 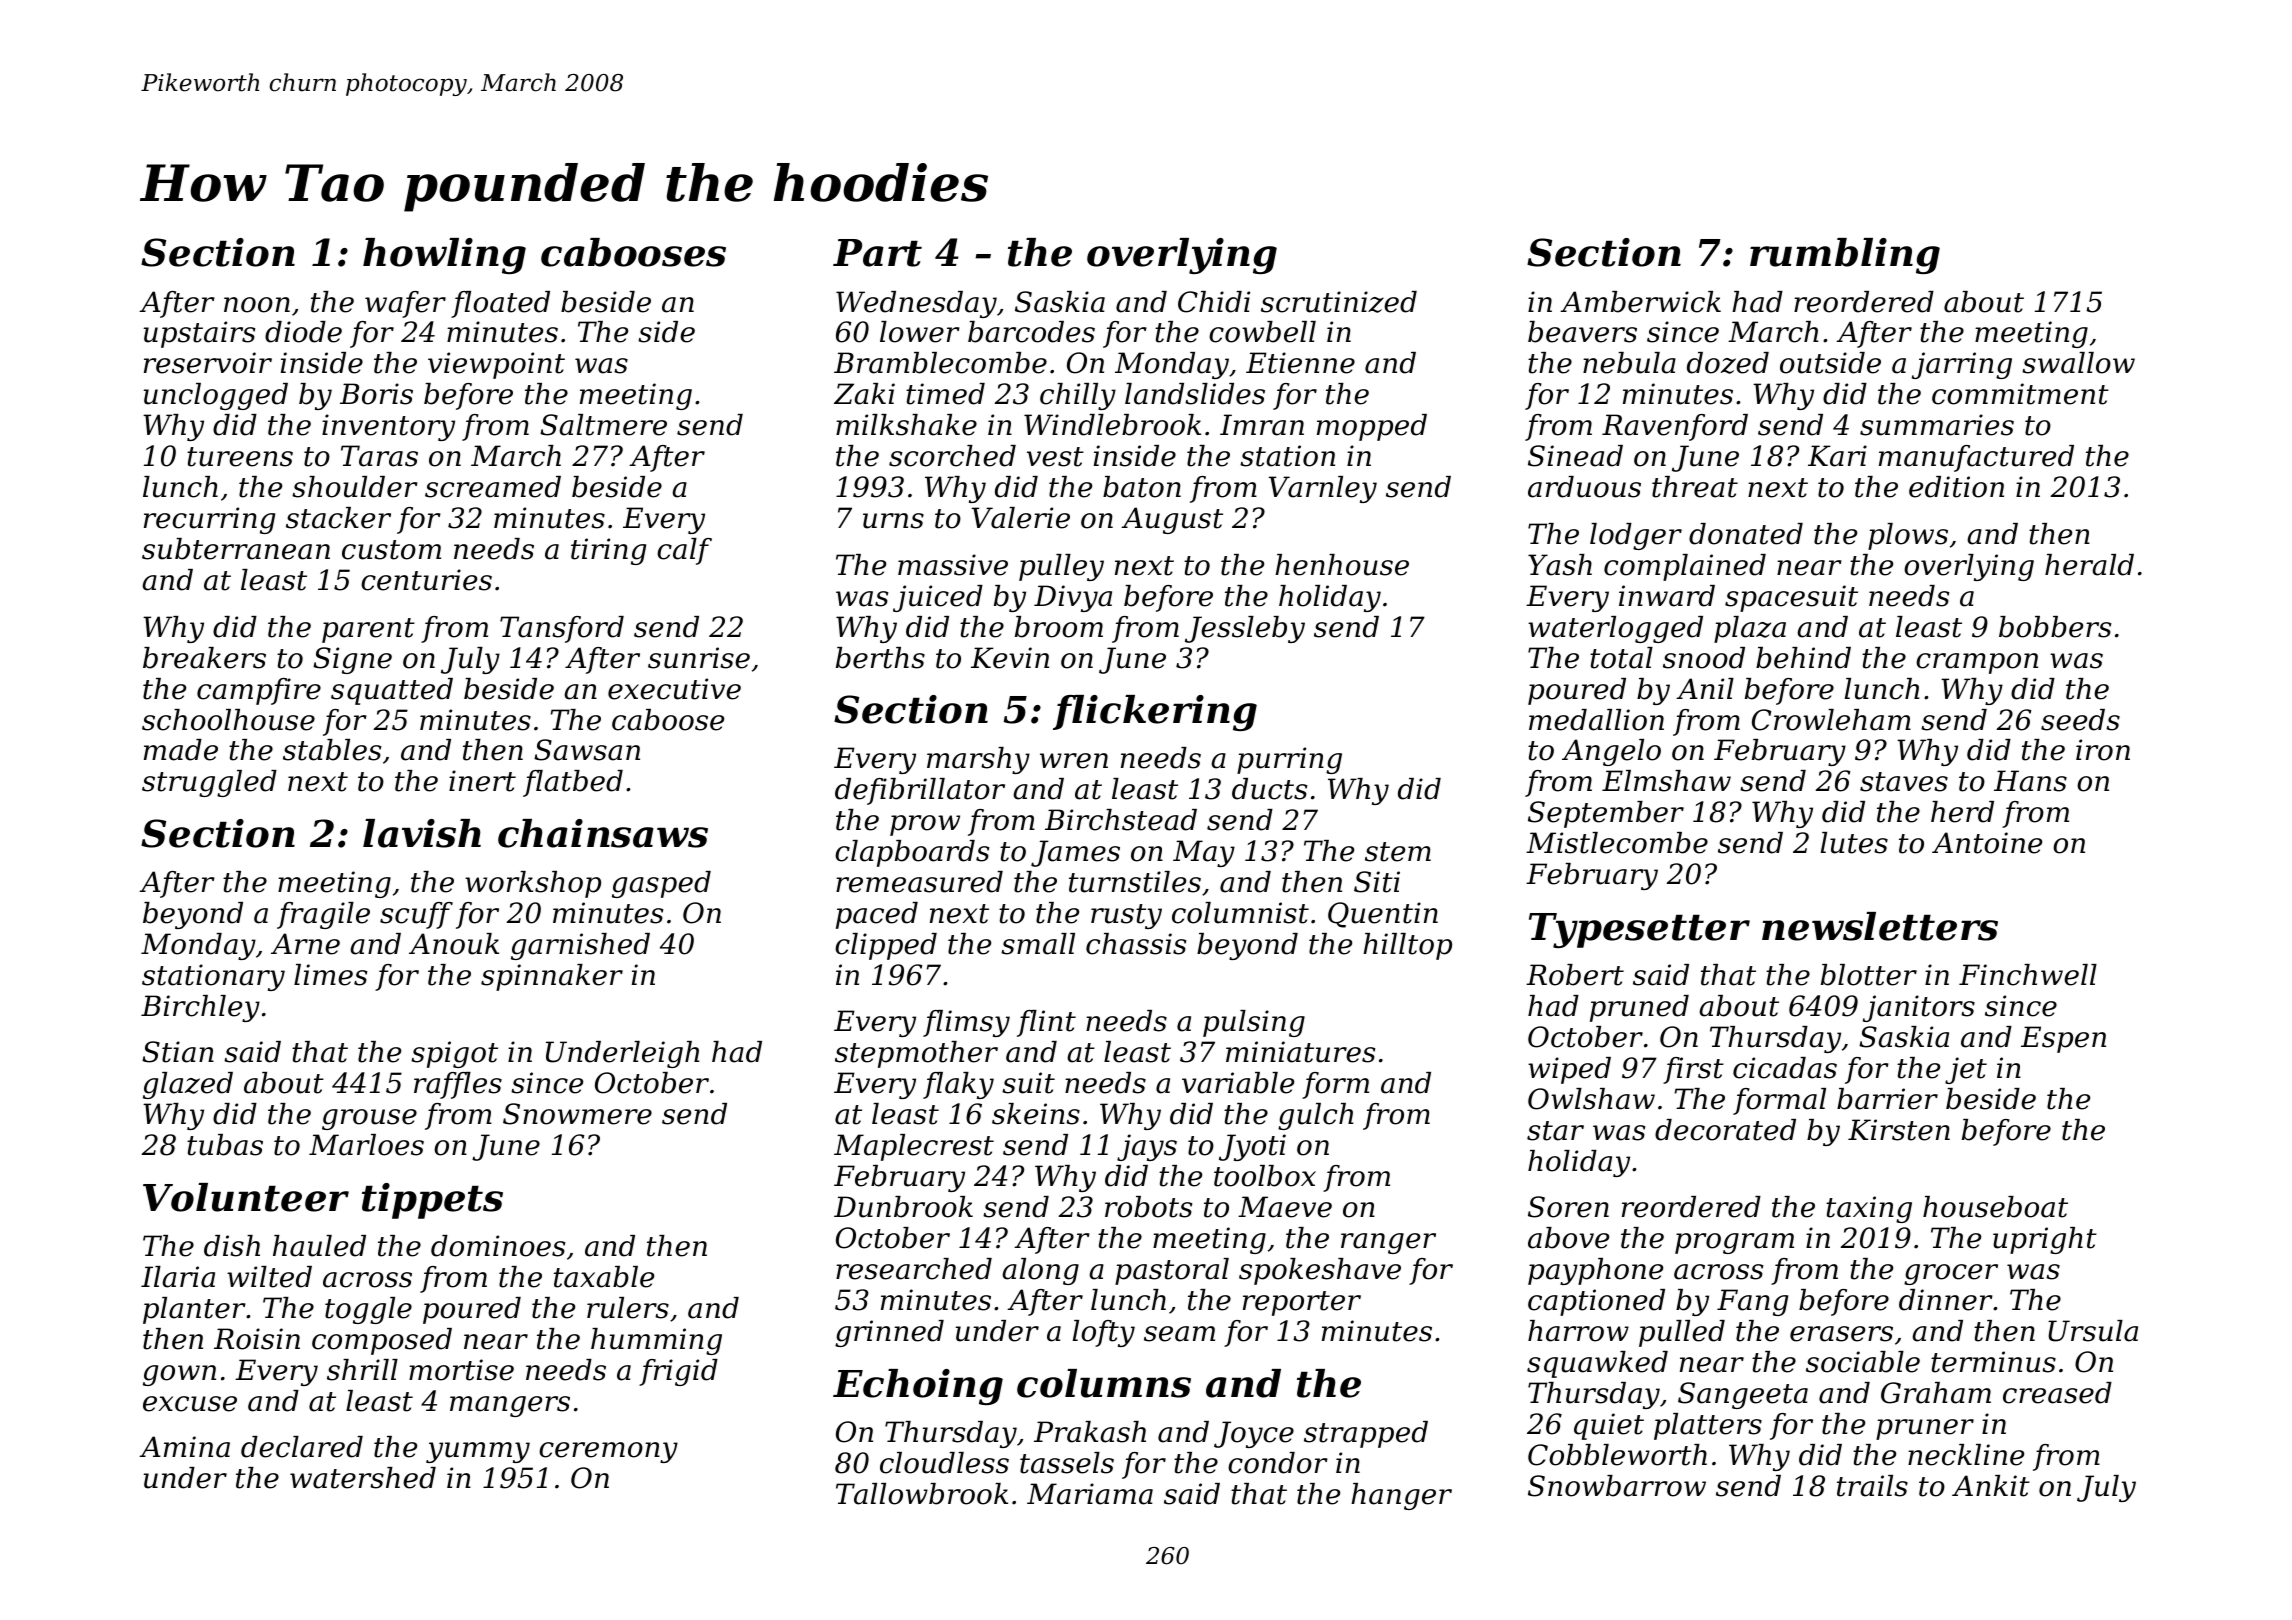 I want to click on rumbling, so click(x=1845, y=256).
